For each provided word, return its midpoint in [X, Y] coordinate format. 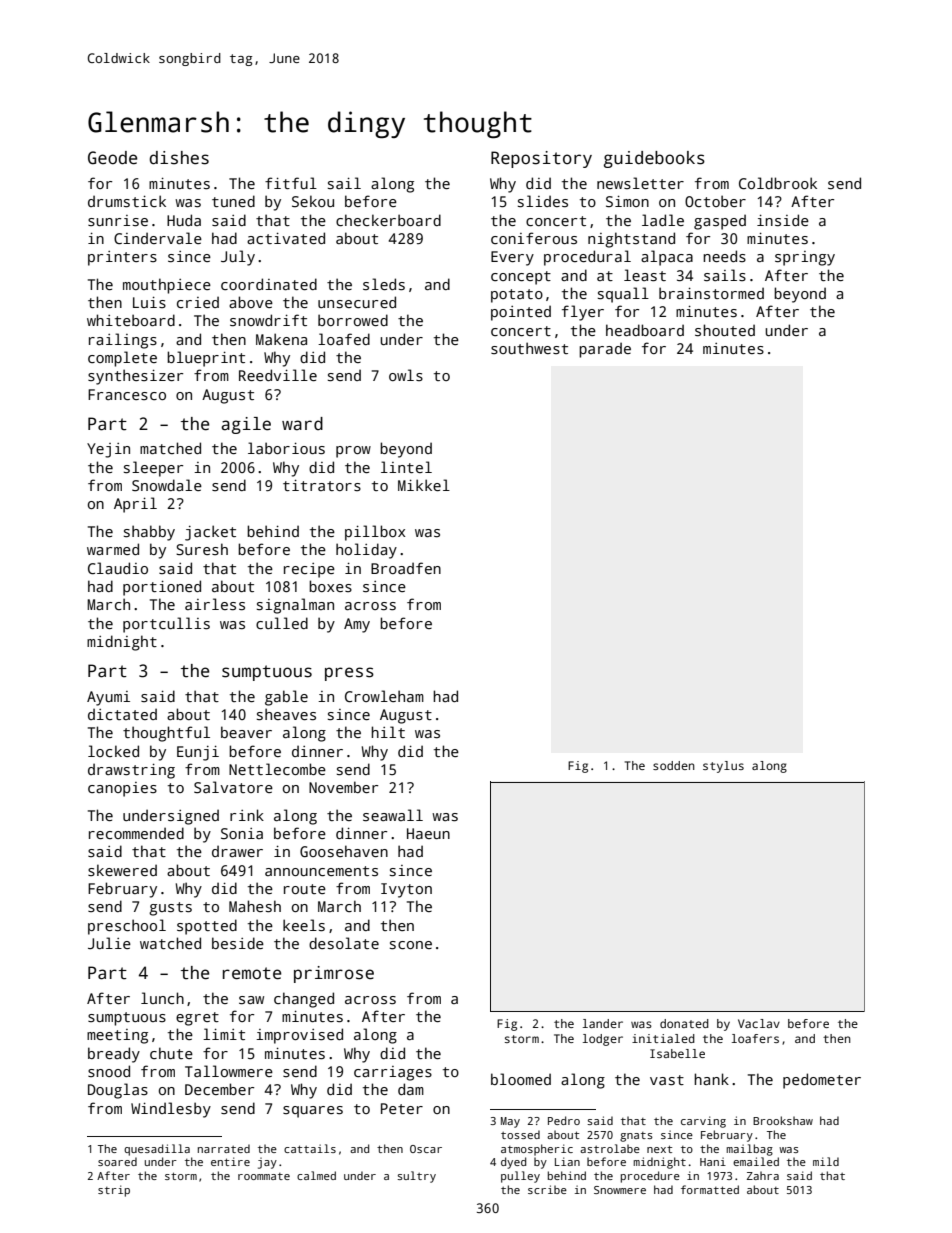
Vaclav [759, 1023]
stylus [723, 767]
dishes [179, 158]
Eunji [198, 753]
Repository [541, 159]
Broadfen [406, 568]
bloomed [521, 1079]
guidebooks [654, 159]
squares [313, 1112]
